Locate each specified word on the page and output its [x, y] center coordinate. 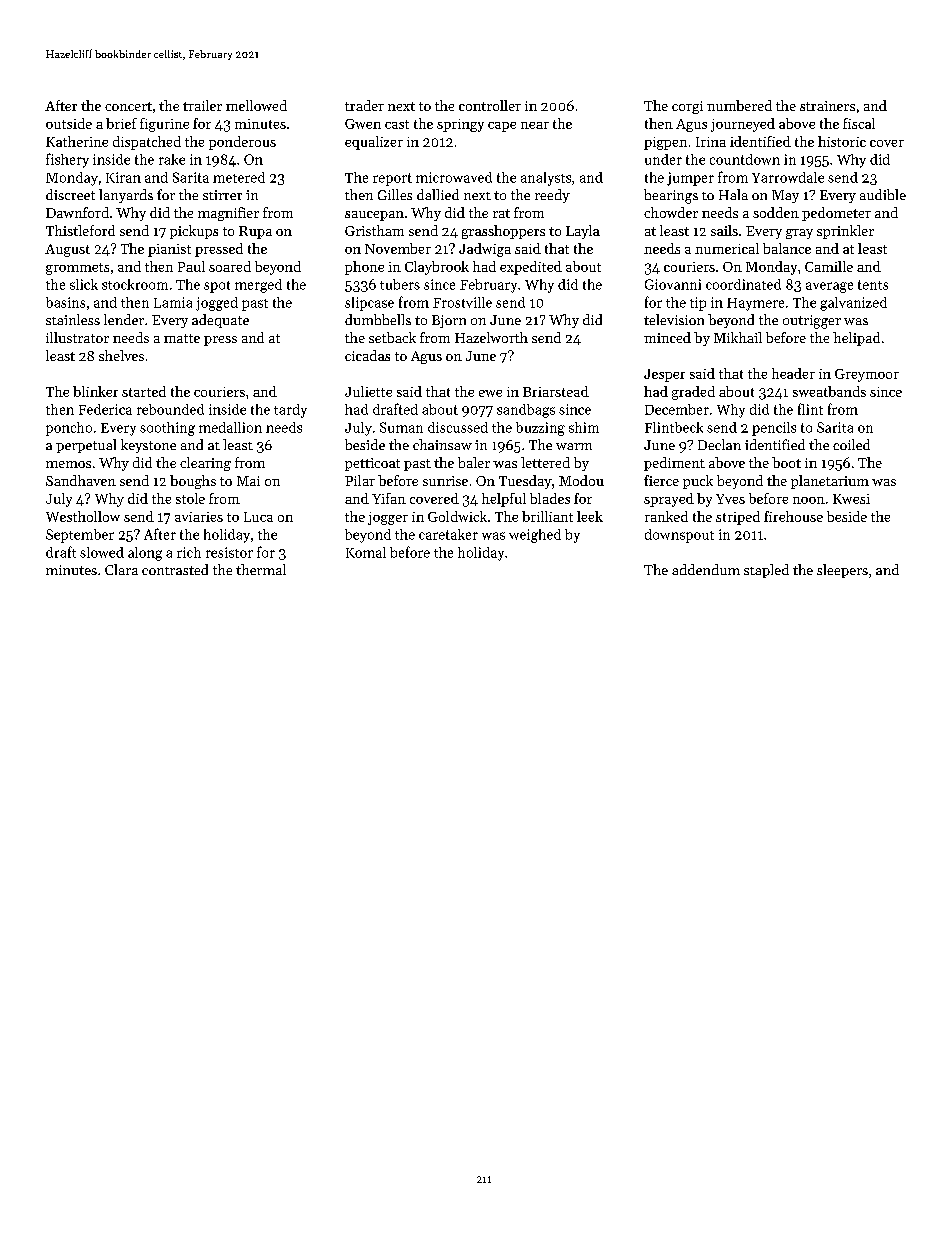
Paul [191, 266]
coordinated [743, 284]
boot [786, 462]
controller [490, 105]
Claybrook [437, 268]
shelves [121, 355]
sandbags [526, 411]
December [677, 409]
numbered [739, 105]
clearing [205, 464]
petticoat [372, 464]
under [663, 159]
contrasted [175, 569]
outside [69, 123]
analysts [546, 179]
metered [239, 177]
